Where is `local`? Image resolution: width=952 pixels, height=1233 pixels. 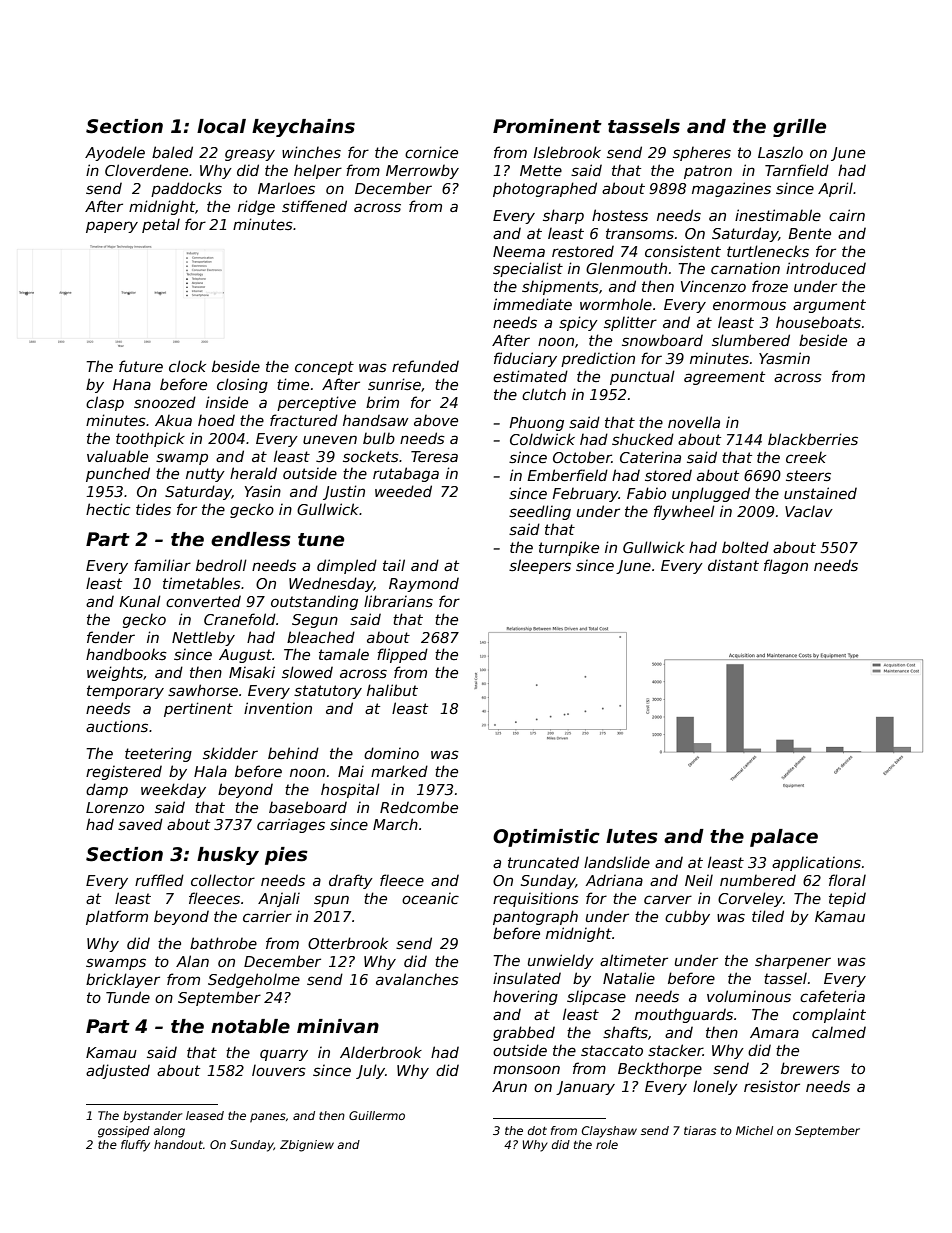
local is located at coordinates (221, 126).
